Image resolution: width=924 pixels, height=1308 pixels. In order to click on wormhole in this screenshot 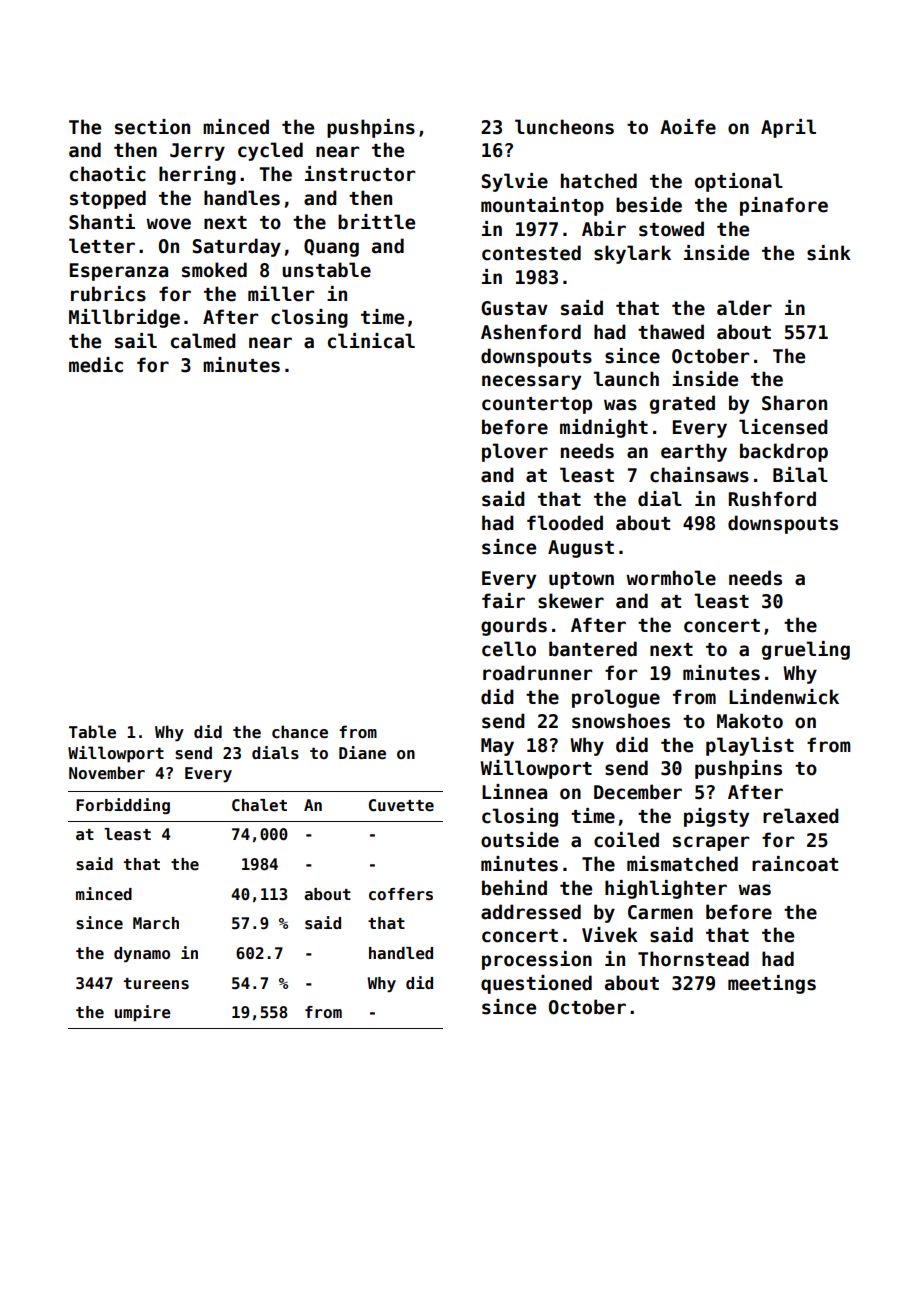, I will do `click(671, 578)`.
